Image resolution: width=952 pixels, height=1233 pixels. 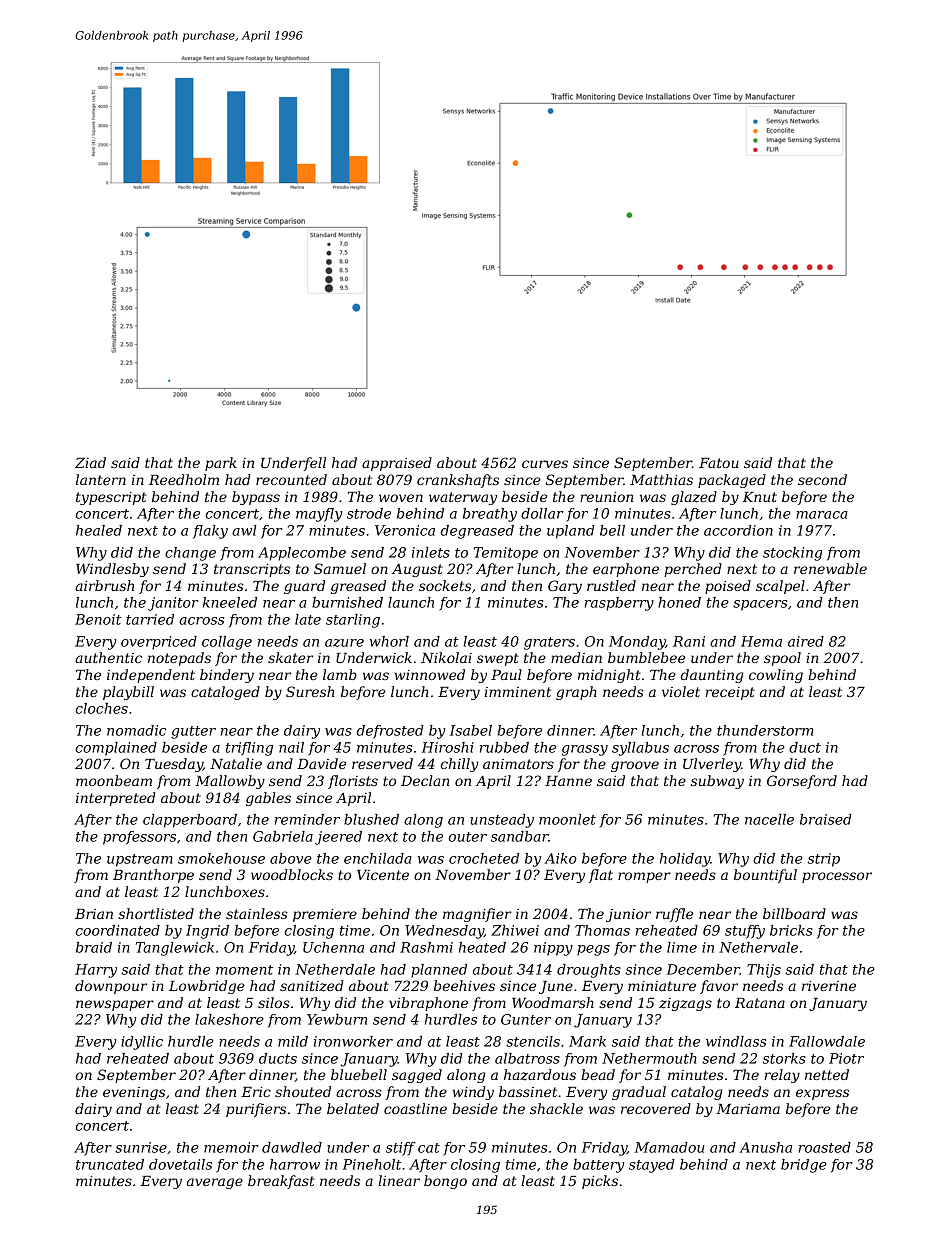 What do you see at coordinates (802, 782) in the page?
I see `Gorseford` at bounding box center [802, 782].
